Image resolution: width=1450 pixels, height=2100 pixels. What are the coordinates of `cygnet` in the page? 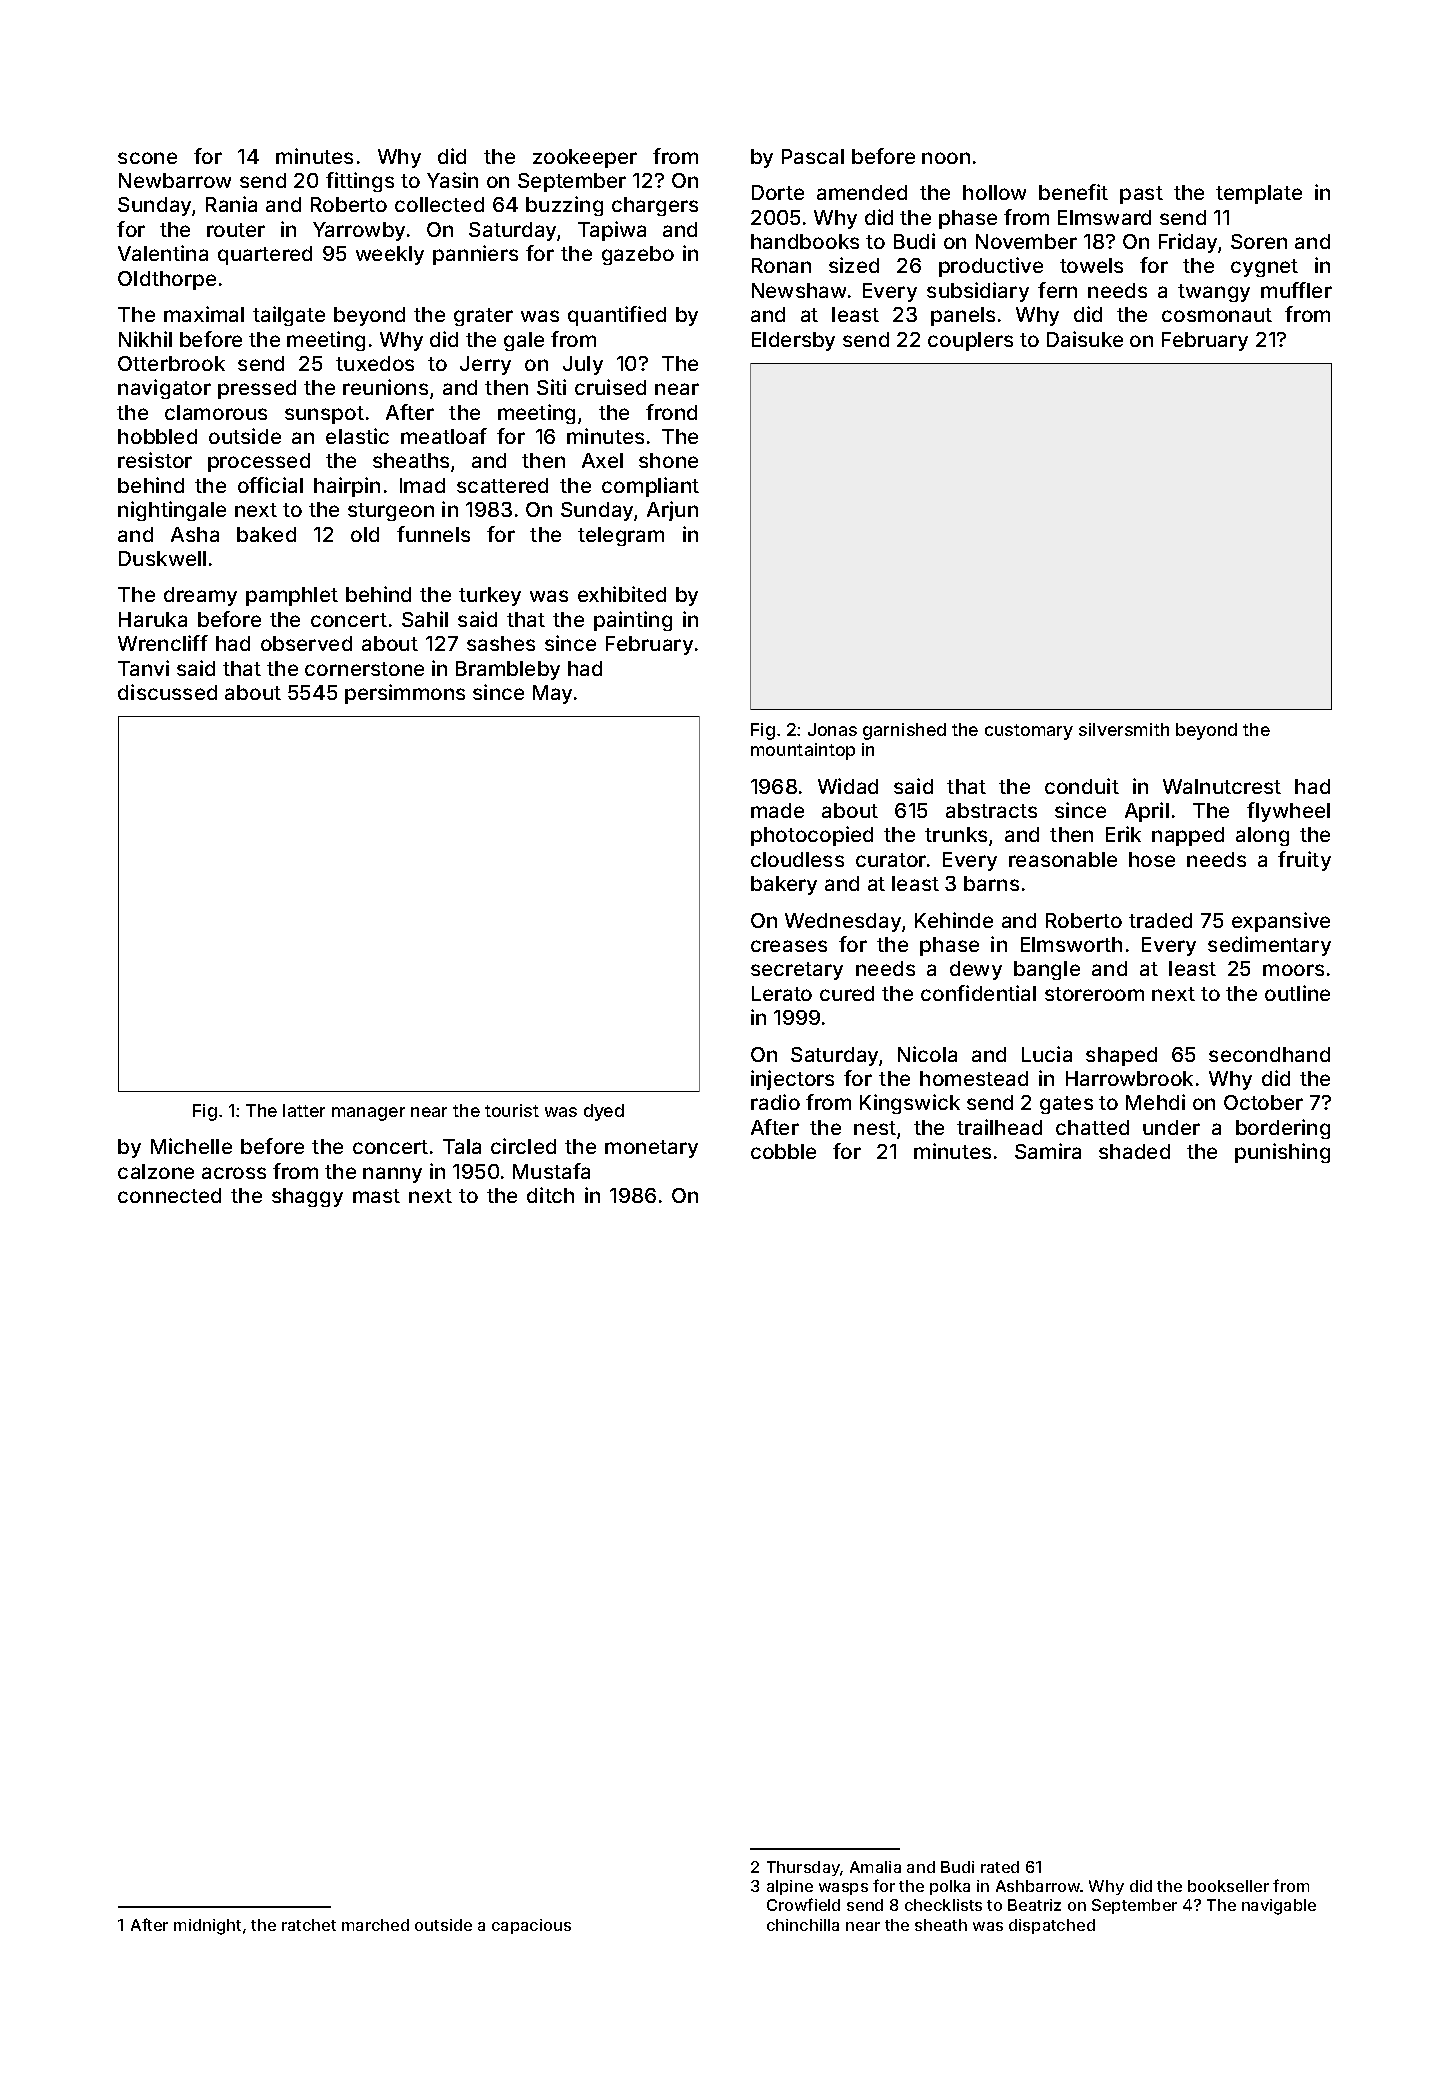 It's located at (1264, 268).
